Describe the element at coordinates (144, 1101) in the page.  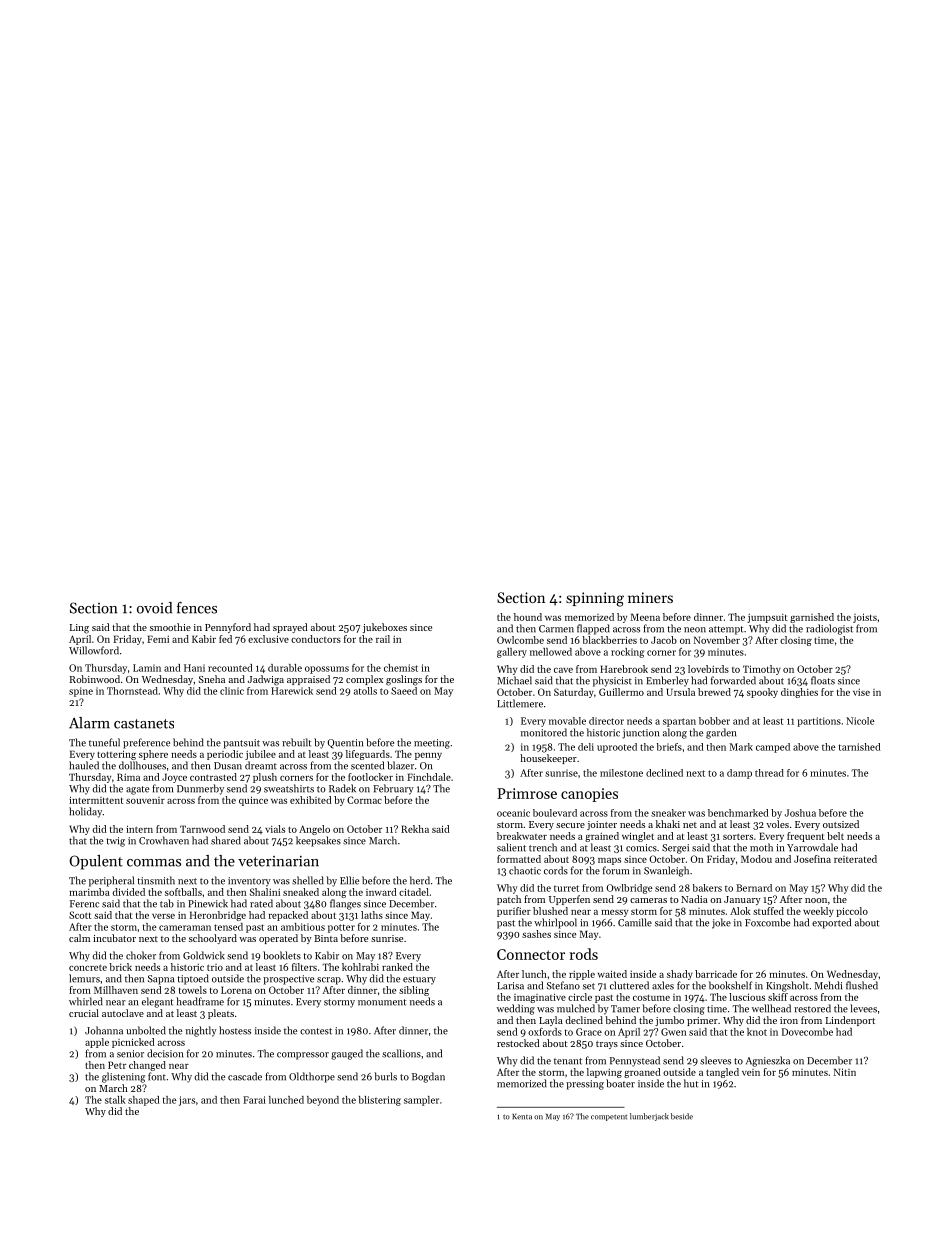
I see `shaped` at that location.
